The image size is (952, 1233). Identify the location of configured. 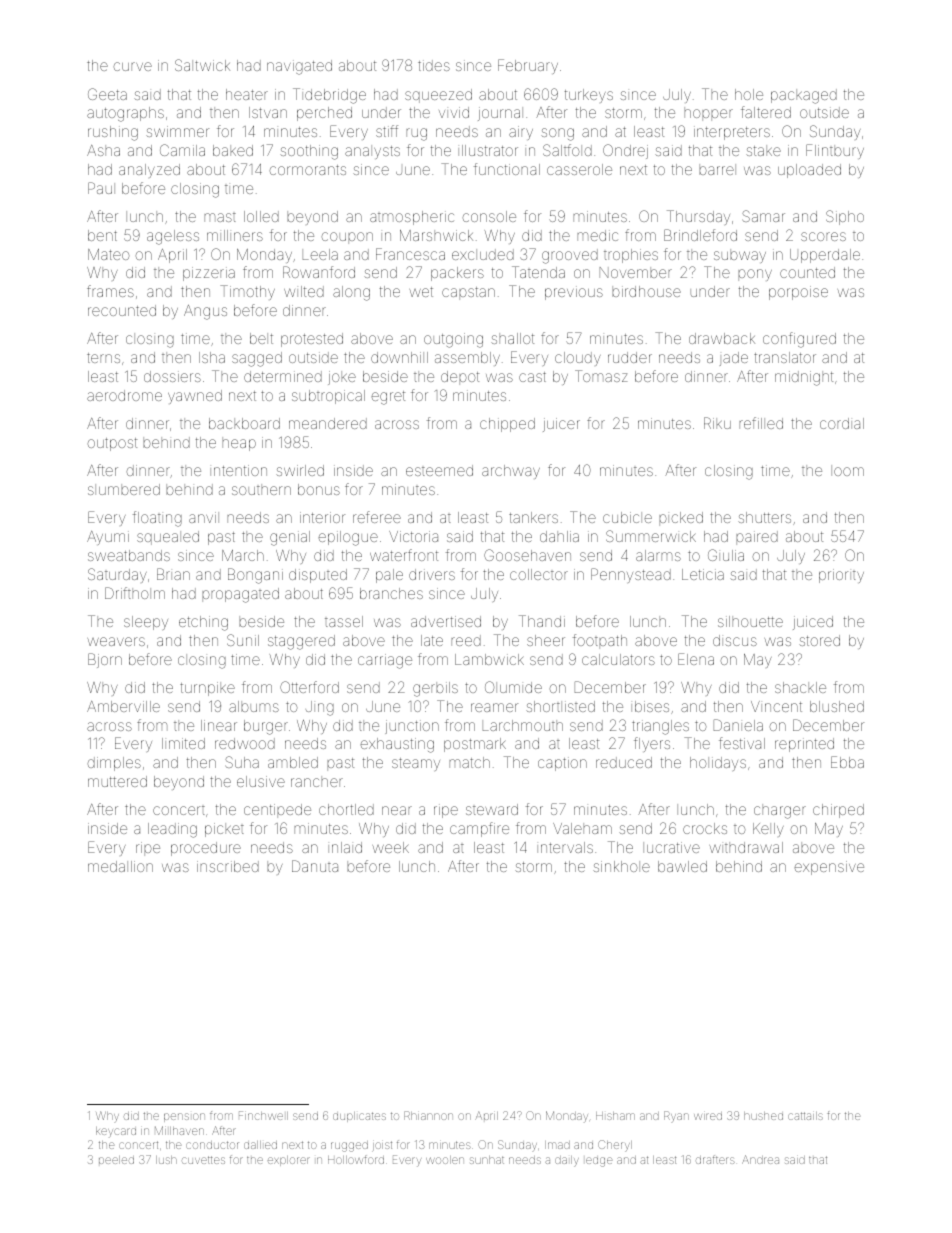
(799, 340).
